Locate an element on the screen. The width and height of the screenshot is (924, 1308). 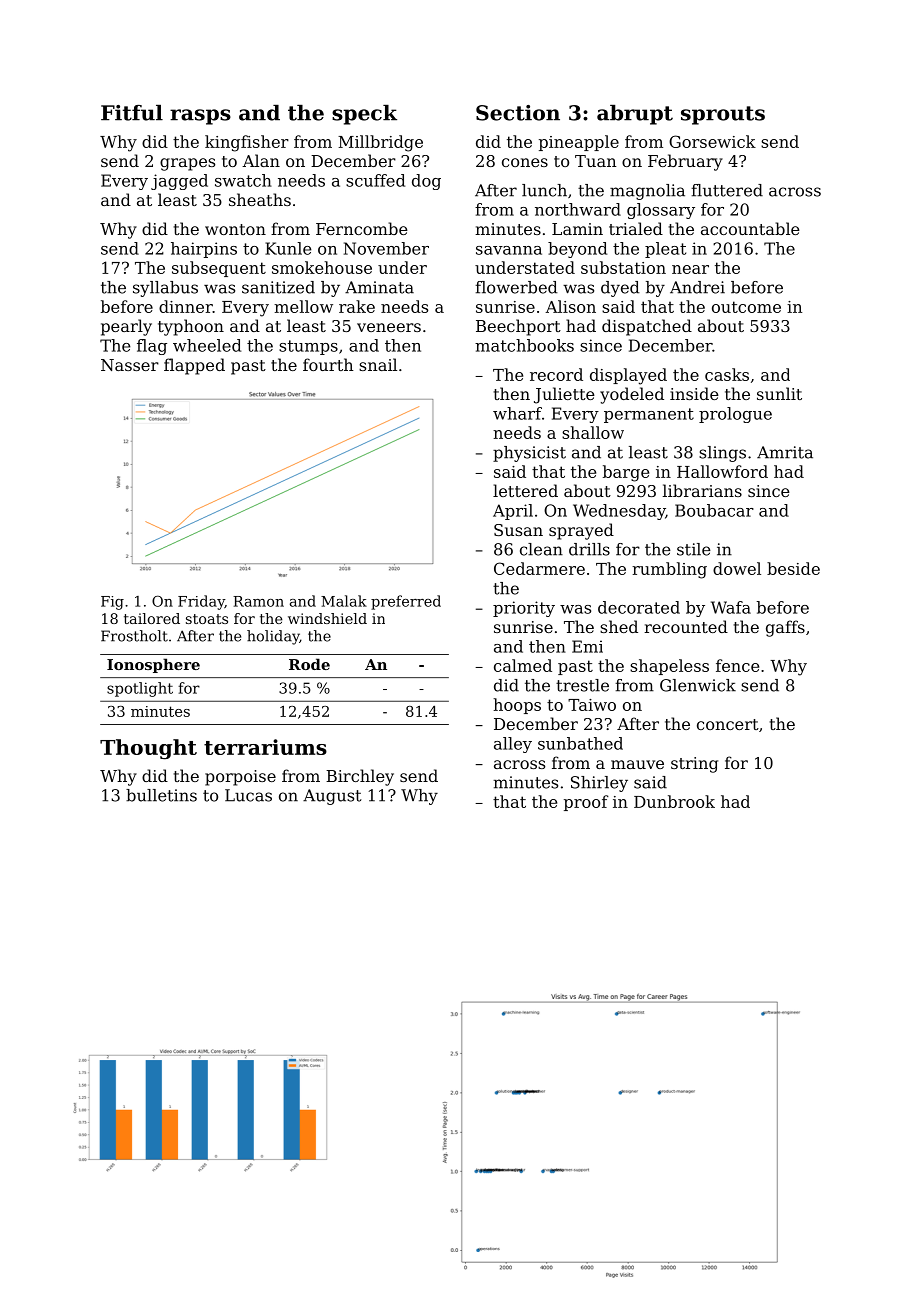
stumps is located at coordinates (308, 347).
